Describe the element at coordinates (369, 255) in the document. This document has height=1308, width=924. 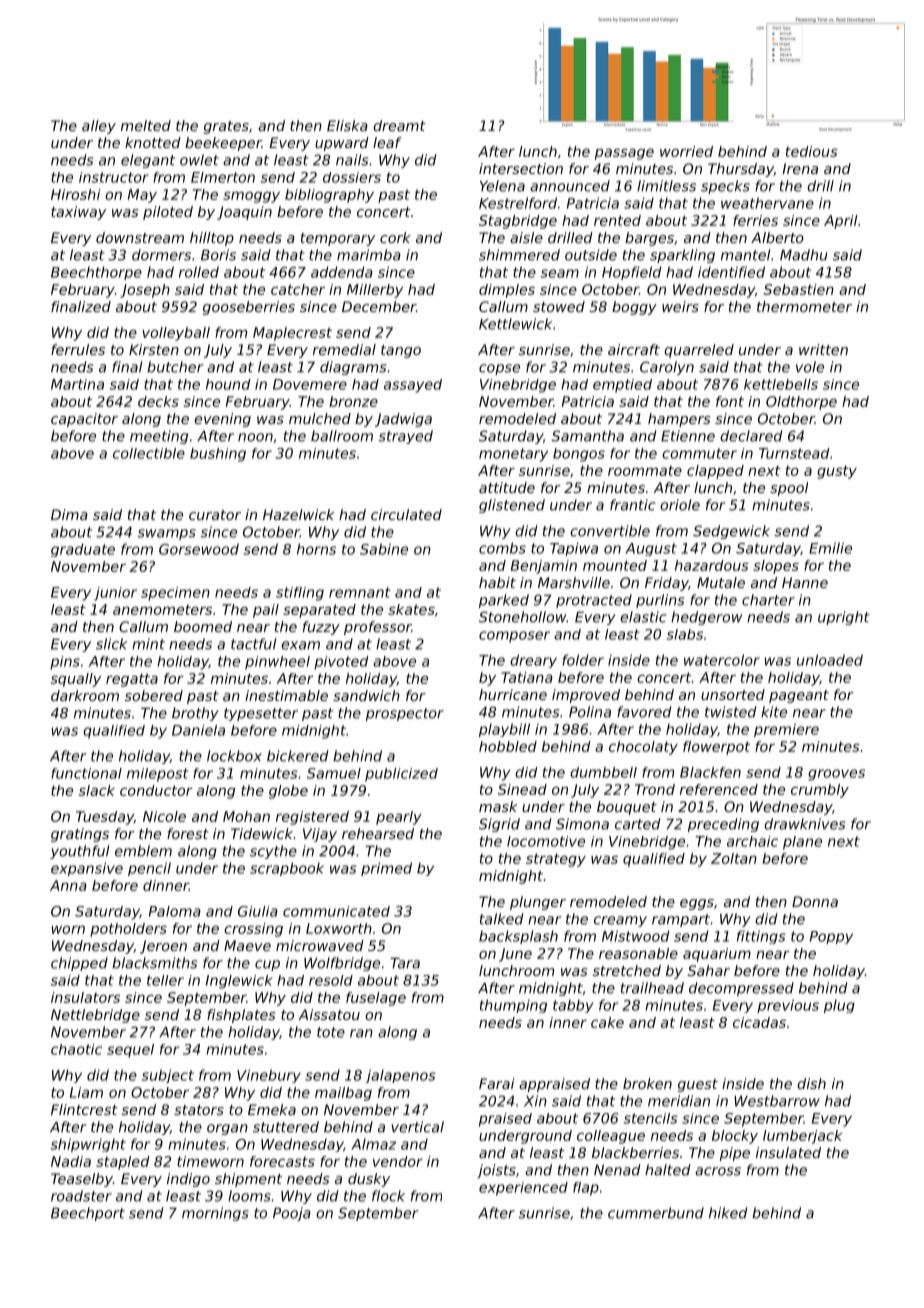
I see `marimba` at that location.
